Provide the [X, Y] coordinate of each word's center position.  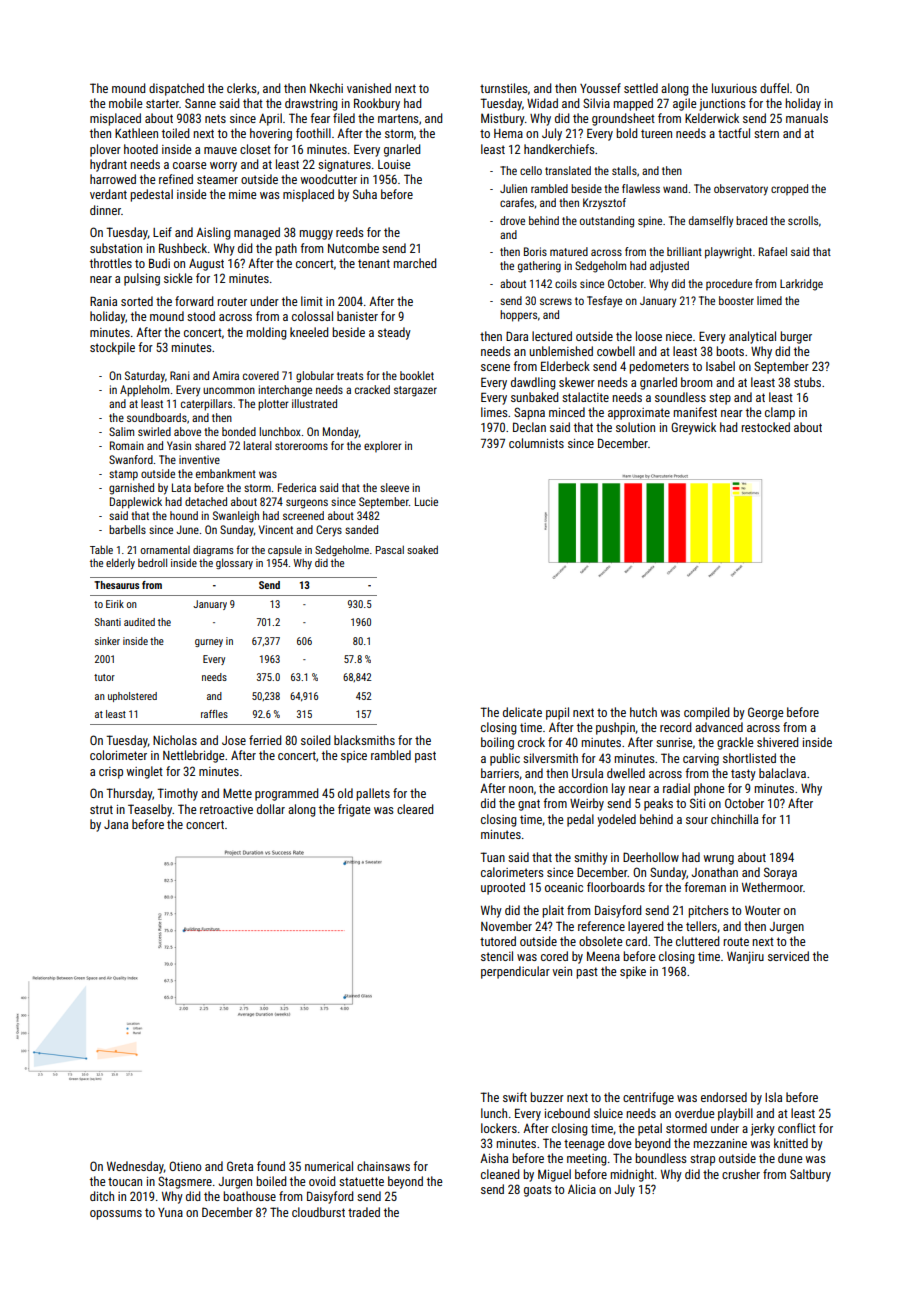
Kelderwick [712, 118]
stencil [497, 956]
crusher [741, 1174]
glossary [234, 563]
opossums [116, 1215]
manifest [695, 412]
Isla [773, 1097]
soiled [315, 740]
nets [215, 118]
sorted [137, 301]
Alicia [582, 1189]
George [766, 713]
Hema [508, 133]
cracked [372, 389]
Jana [116, 824]
